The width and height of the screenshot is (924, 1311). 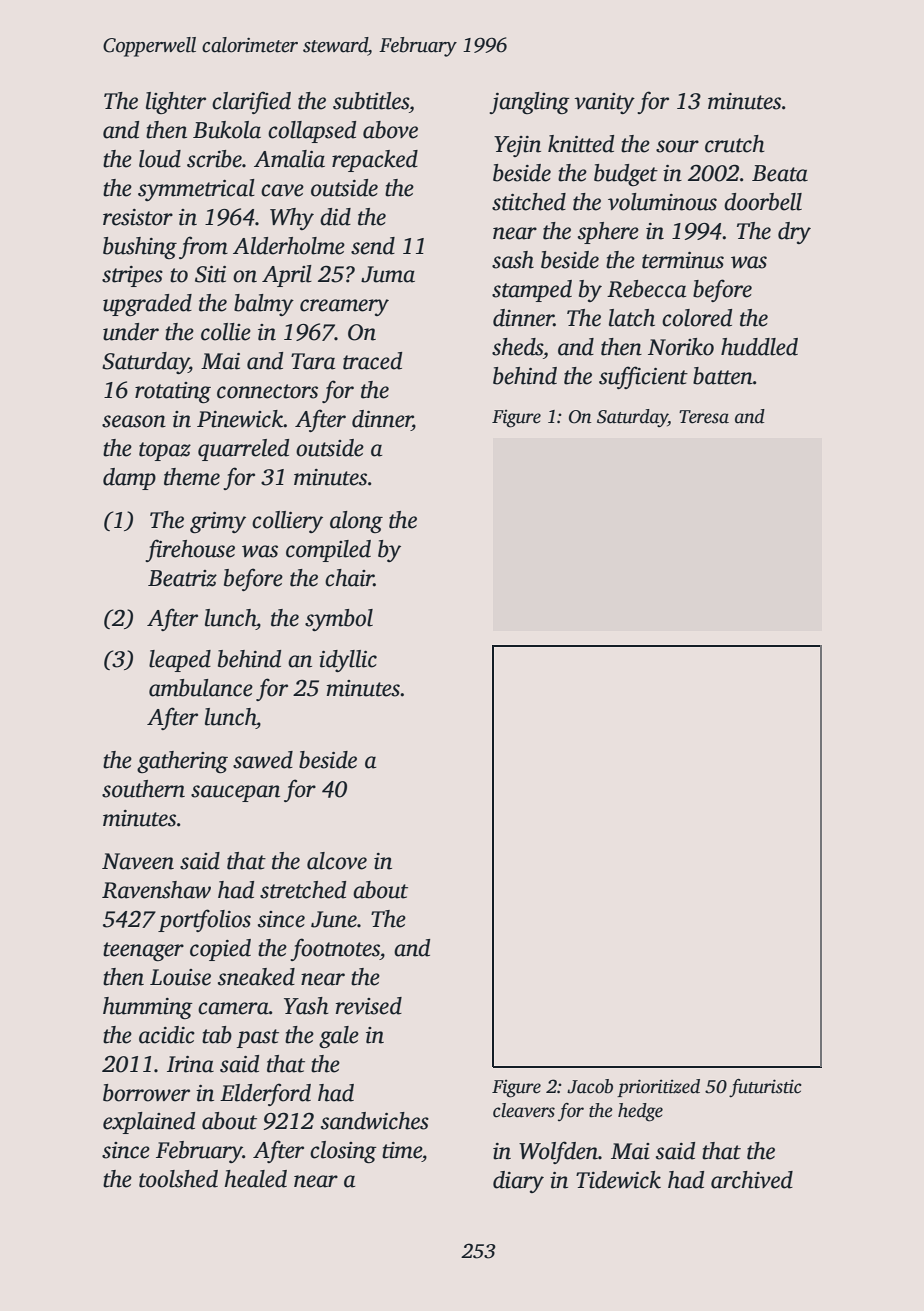 What do you see at coordinates (604, 103) in the screenshot?
I see `vanity` at bounding box center [604, 103].
